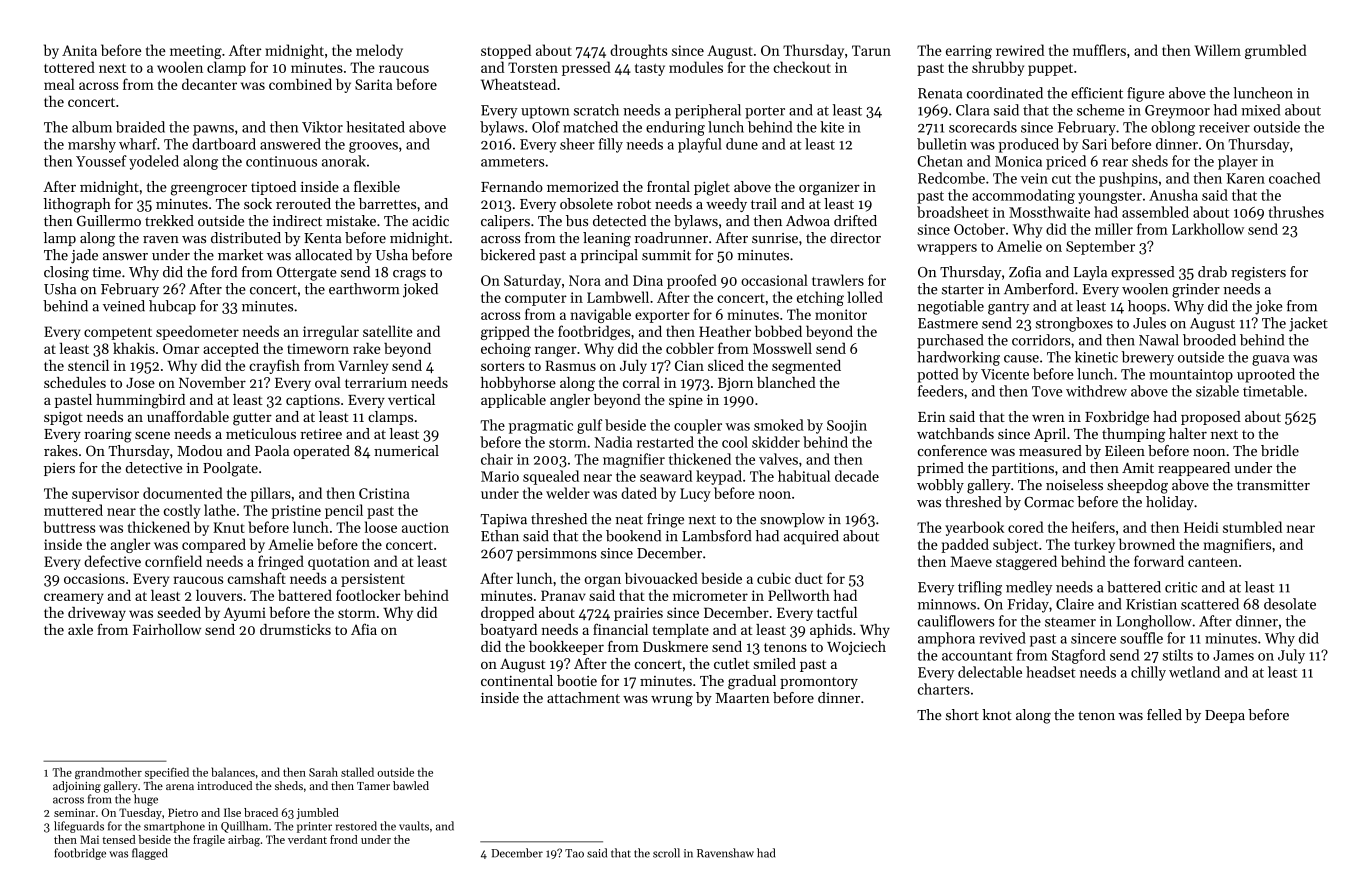 The width and height of the screenshot is (1372, 887). I want to click on meeting, so click(196, 52).
